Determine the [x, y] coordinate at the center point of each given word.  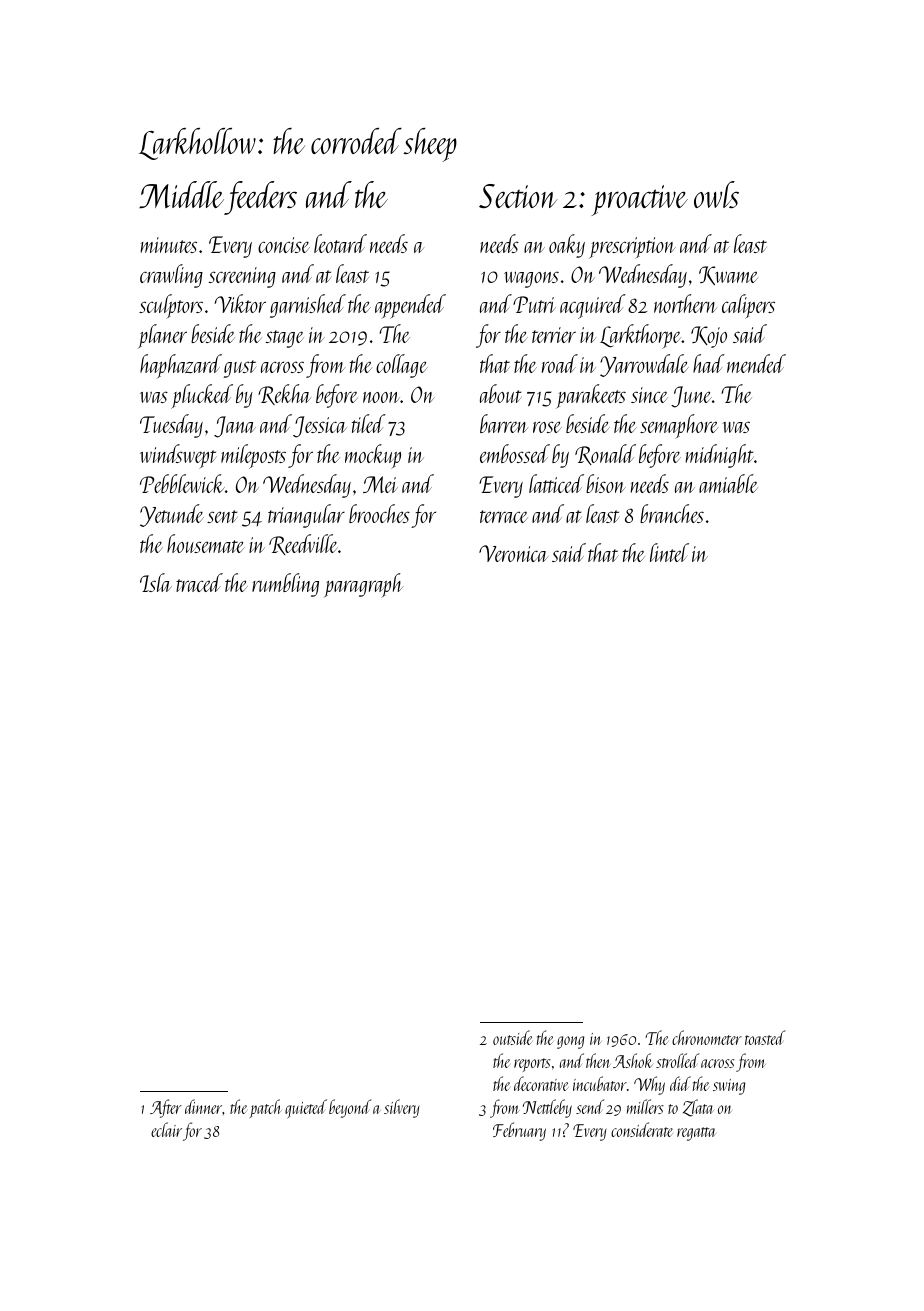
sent [222, 516]
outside [512, 1037]
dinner [203, 1106]
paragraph [363, 585]
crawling [171, 276]
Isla [156, 582]
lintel [669, 552]
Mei [380, 484]
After [166, 1108]
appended [410, 306]
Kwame [728, 275]
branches [672, 513]
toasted [765, 1037]
